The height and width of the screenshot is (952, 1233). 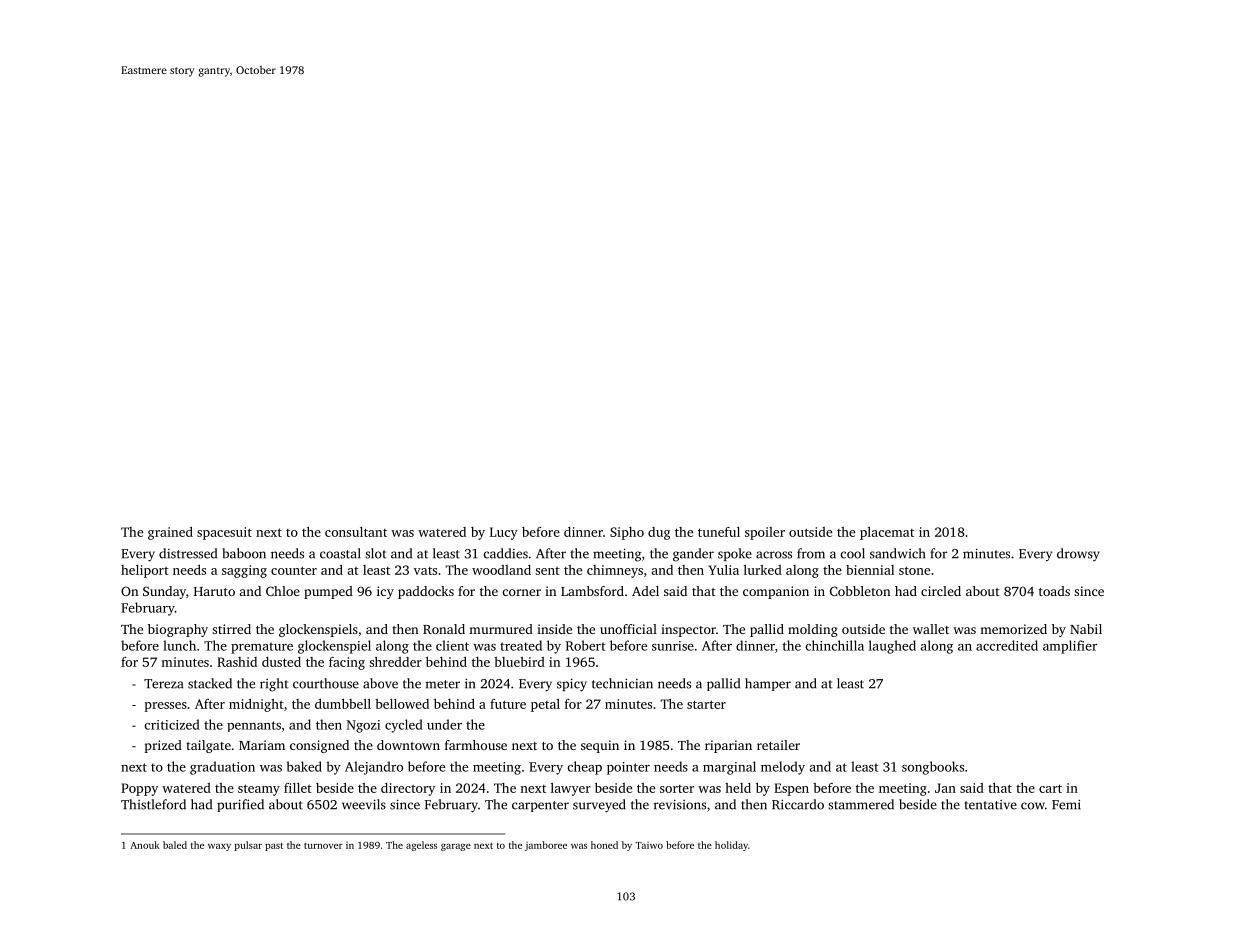 I want to click on consultant, so click(x=356, y=532).
